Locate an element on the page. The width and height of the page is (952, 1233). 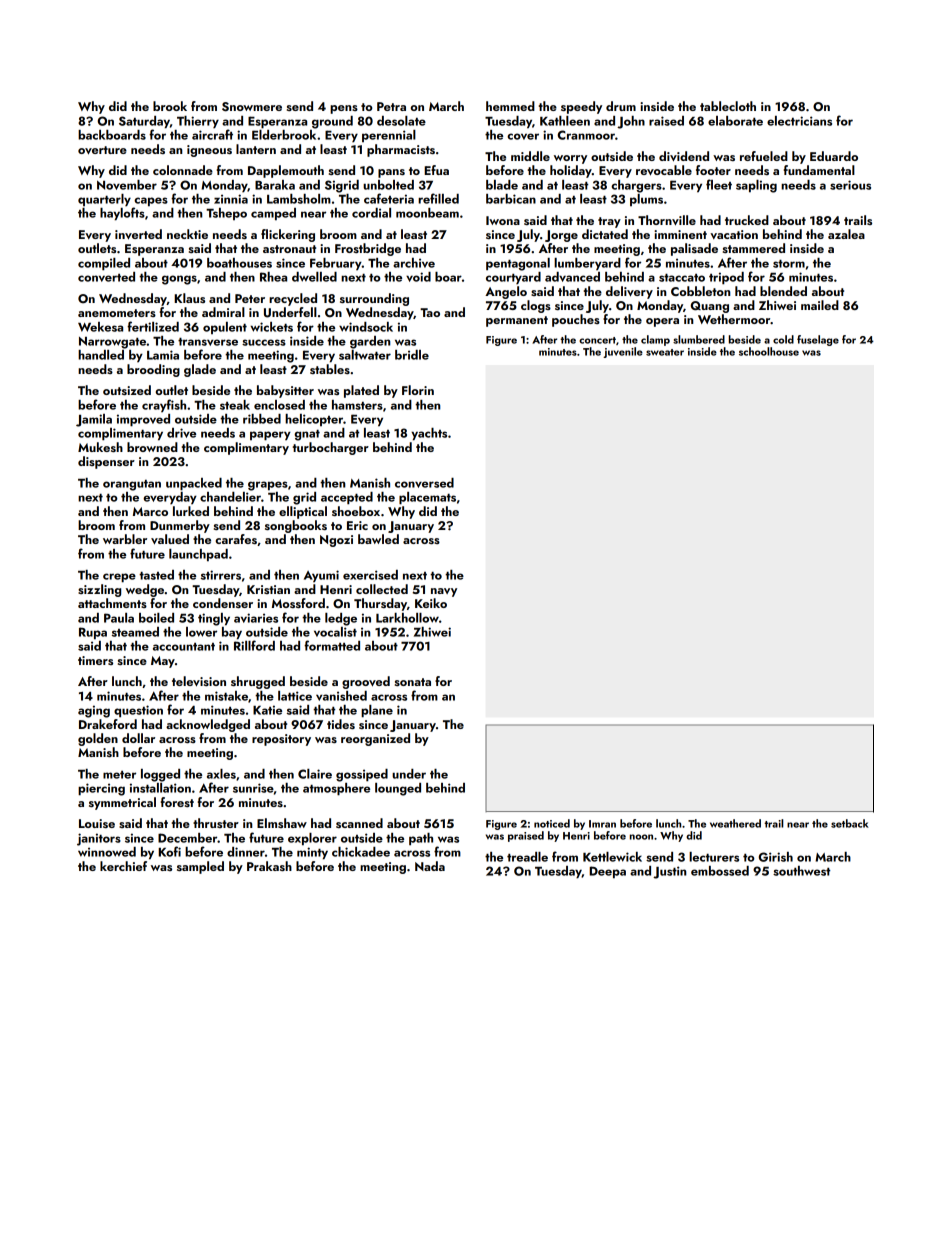
forest is located at coordinates (177, 802).
